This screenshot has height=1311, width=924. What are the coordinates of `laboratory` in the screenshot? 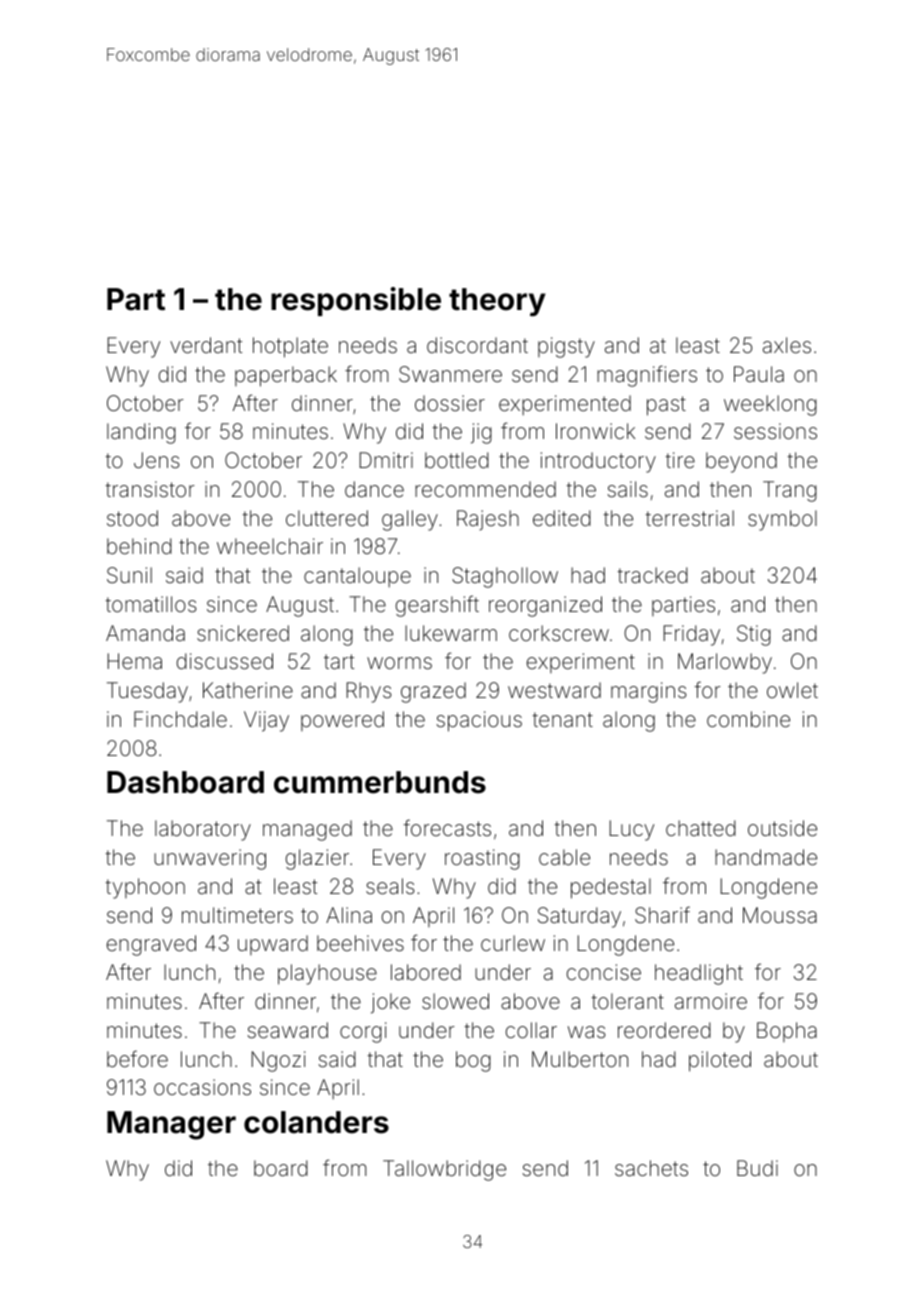 It's located at (203, 830).
